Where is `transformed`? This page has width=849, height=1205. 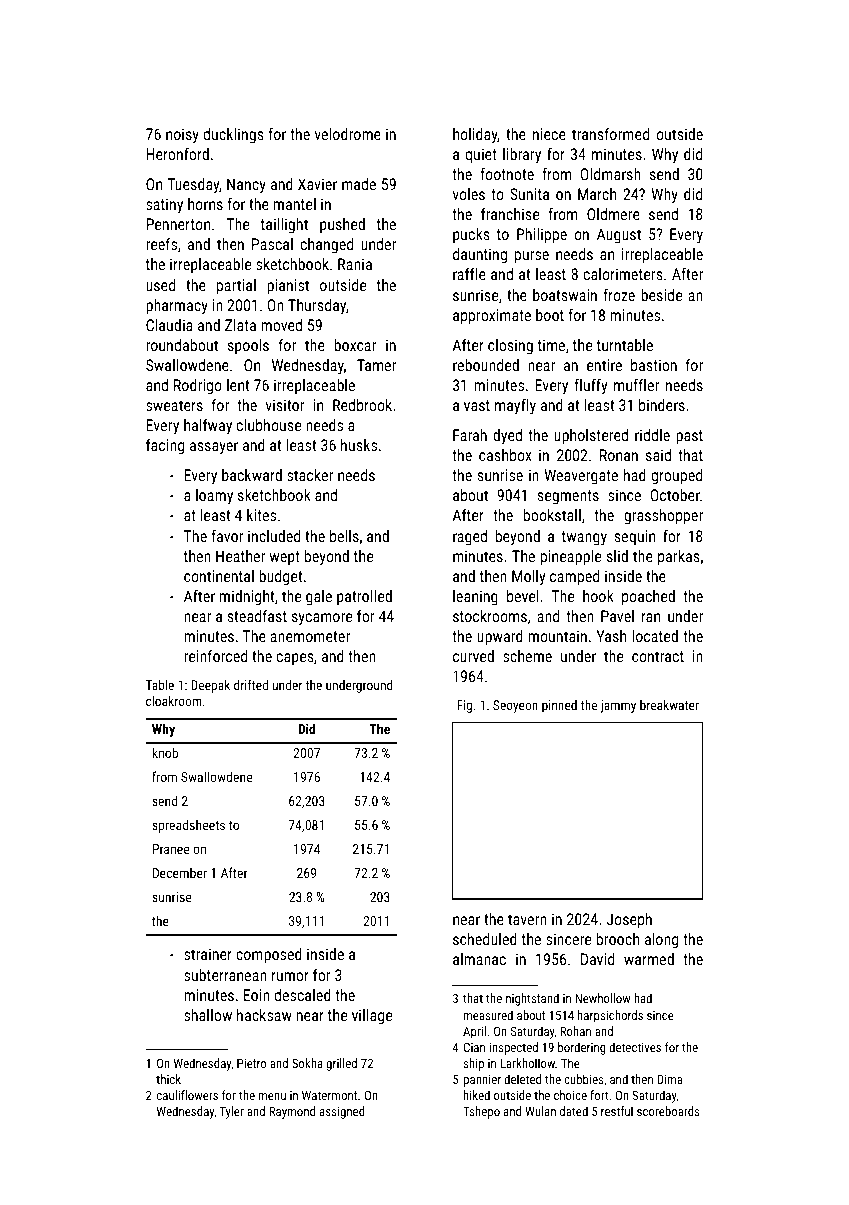 transformed is located at coordinates (610, 133).
